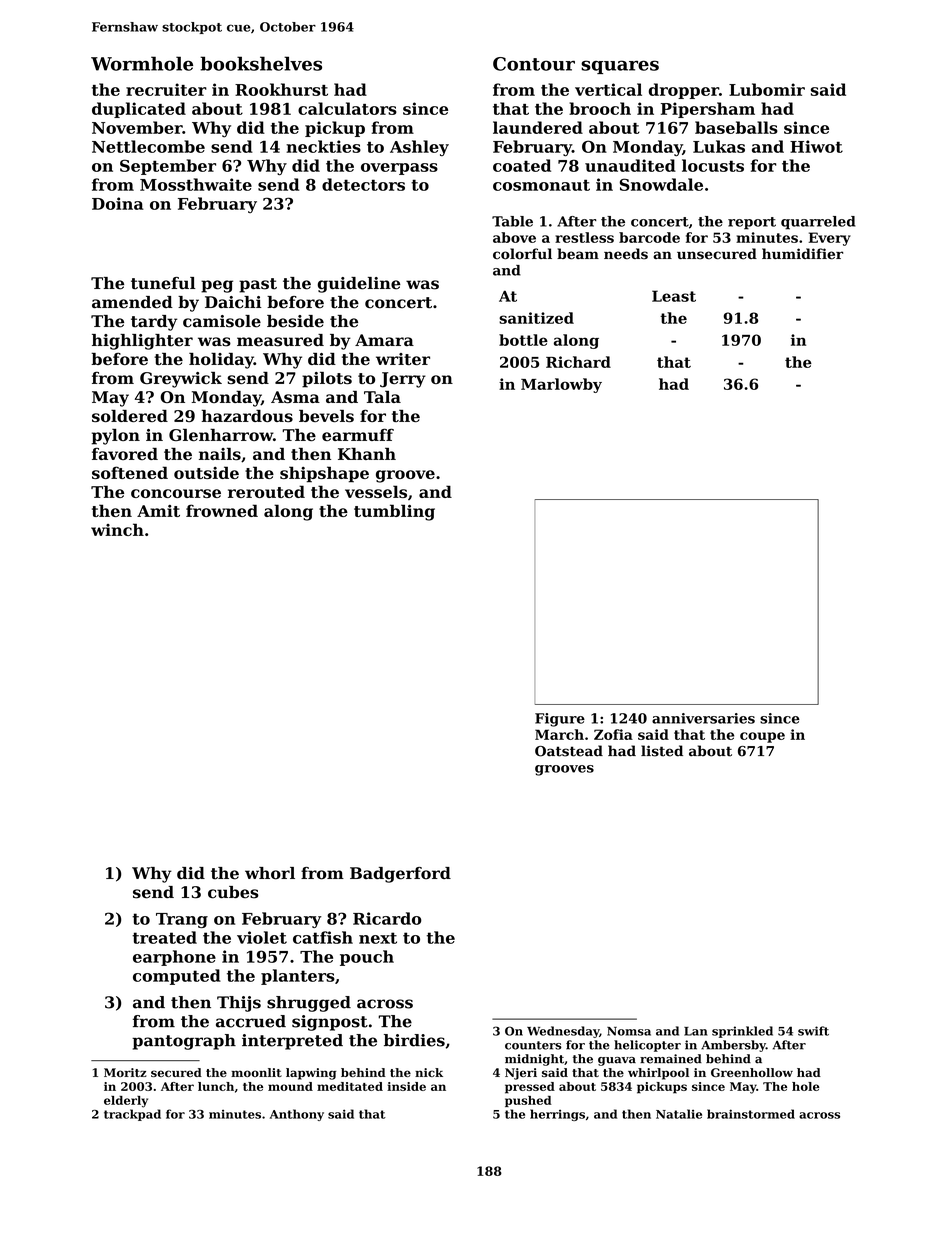 The image size is (952, 1233). What do you see at coordinates (297, 1115) in the screenshot?
I see `Anthony` at bounding box center [297, 1115].
